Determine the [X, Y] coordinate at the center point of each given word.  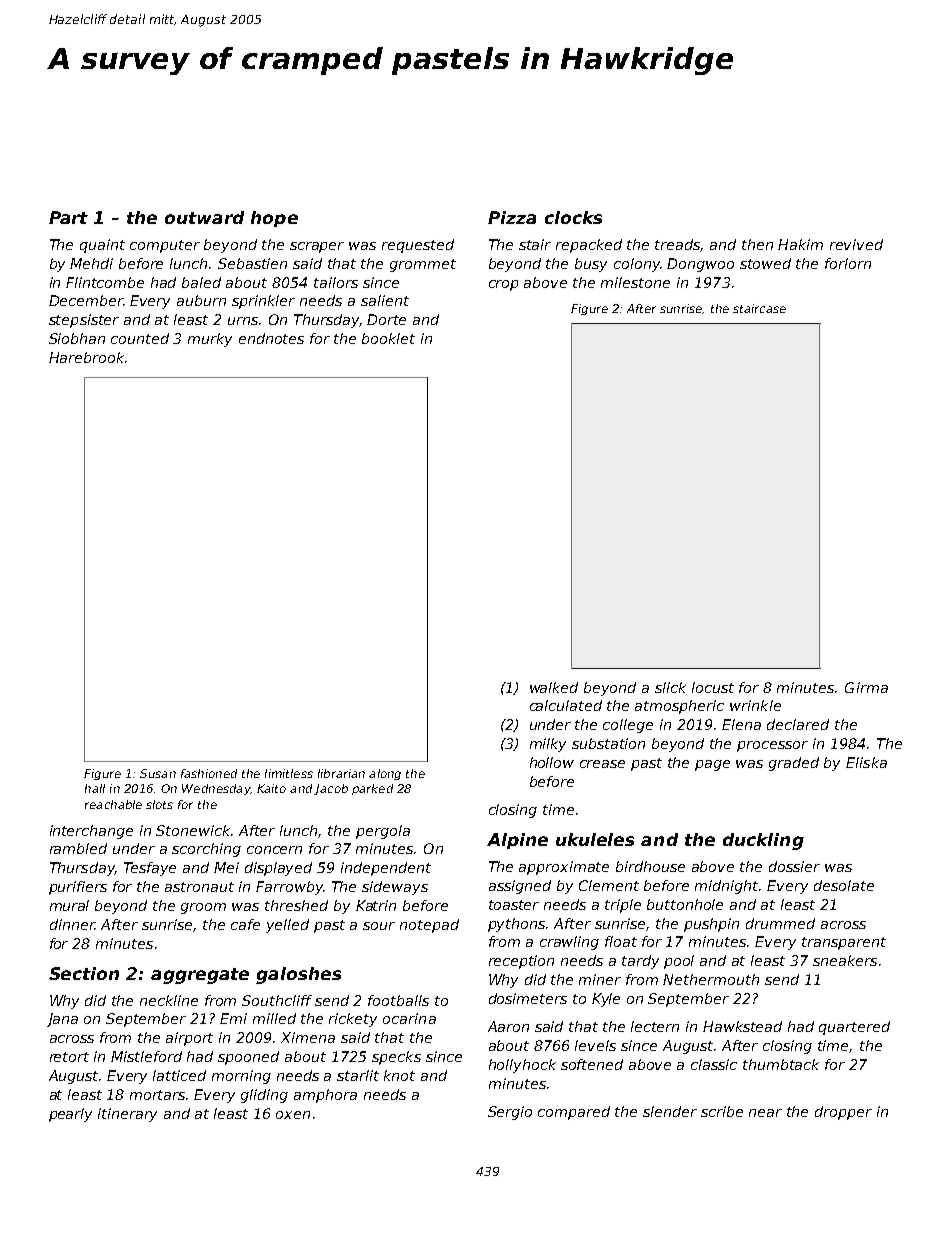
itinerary [127, 1115]
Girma [866, 687]
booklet [388, 338]
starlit [358, 1075]
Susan [158, 773]
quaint [102, 246]
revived [856, 244]
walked [554, 687]
